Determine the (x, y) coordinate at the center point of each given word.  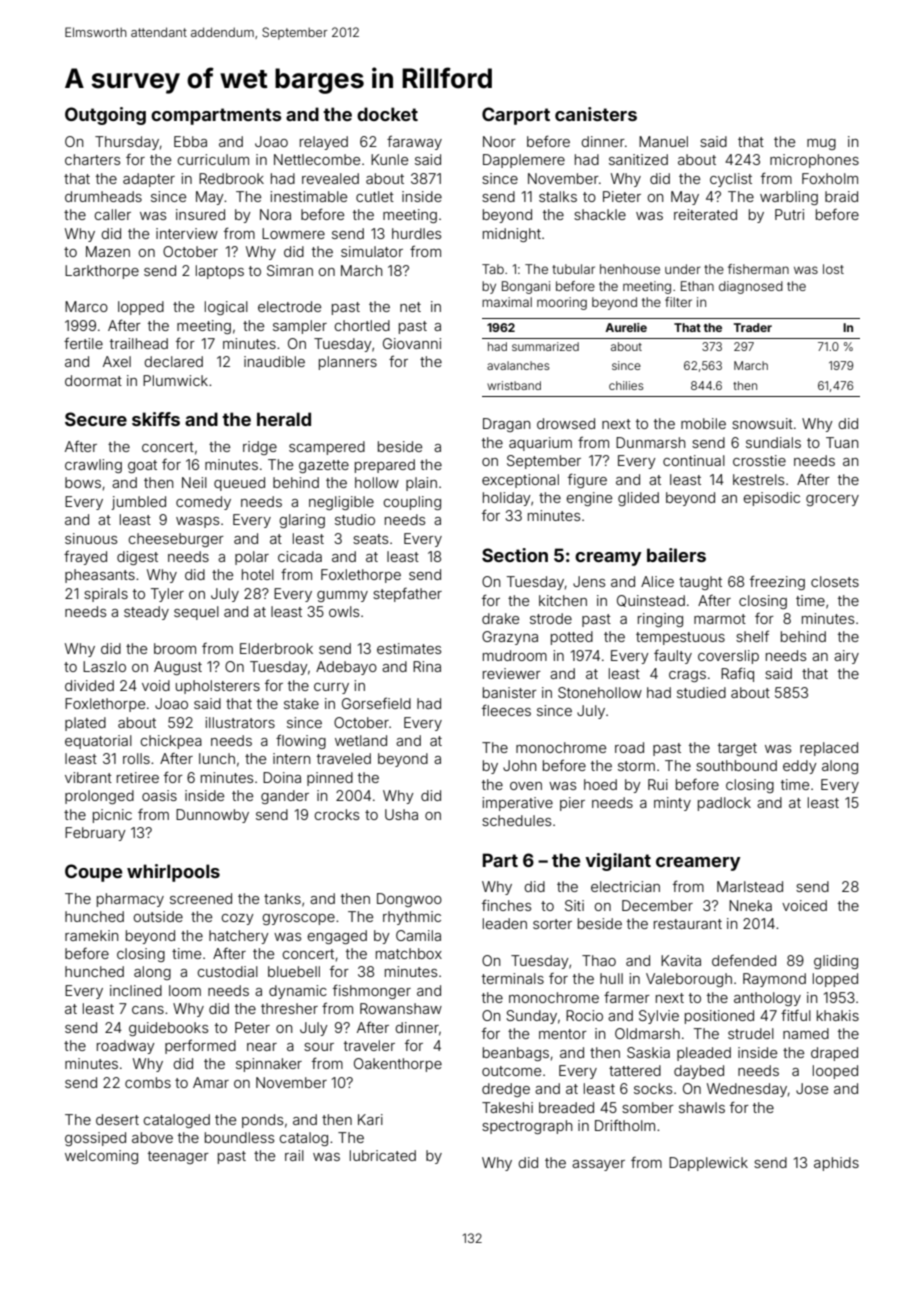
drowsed (566, 423)
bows (83, 482)
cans (148, 1010)
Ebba (190, 141)
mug (821, 144)
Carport (516, 116)
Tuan (842, 442)
